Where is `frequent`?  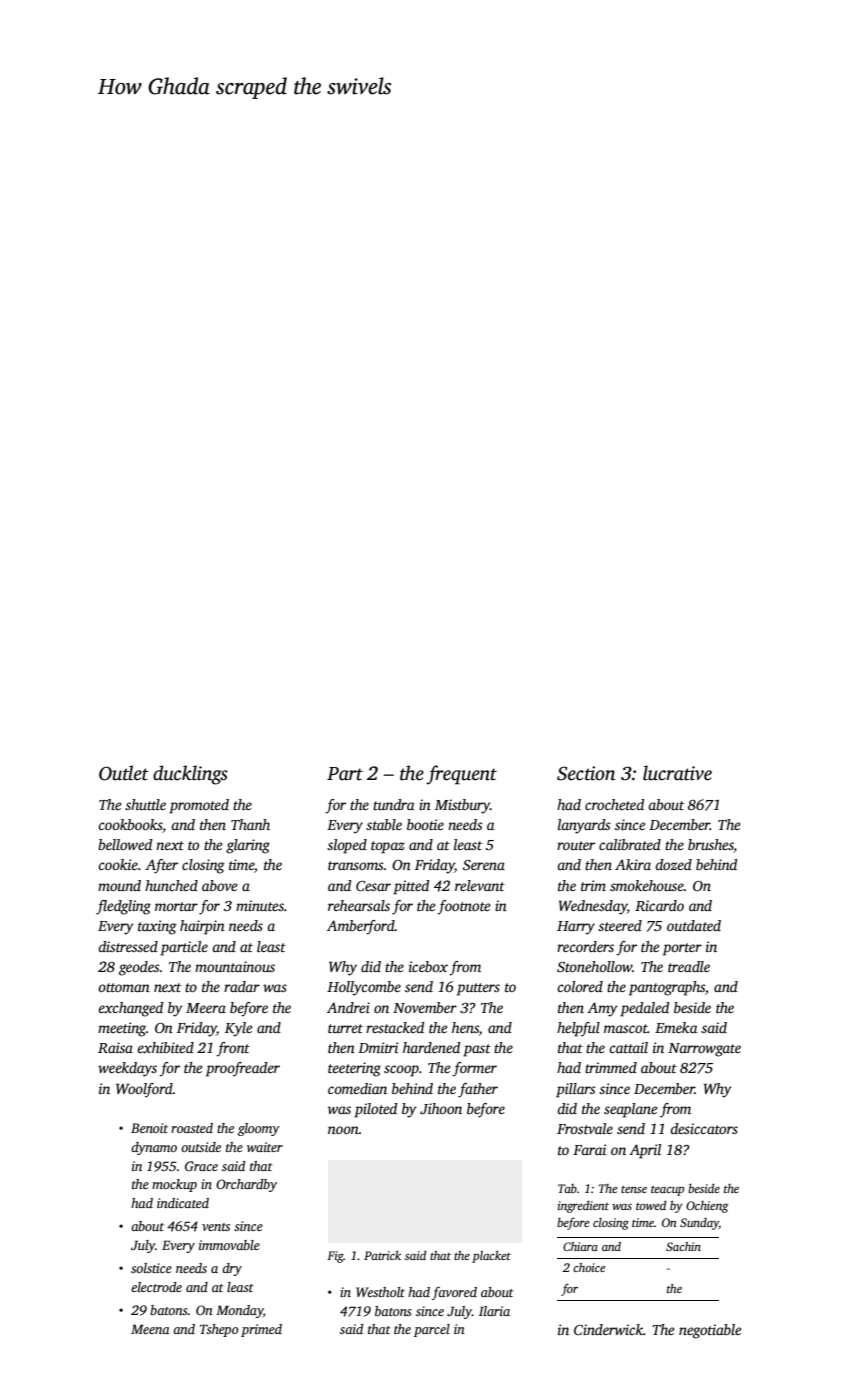
frequent is located at coordinates (462, 775).
